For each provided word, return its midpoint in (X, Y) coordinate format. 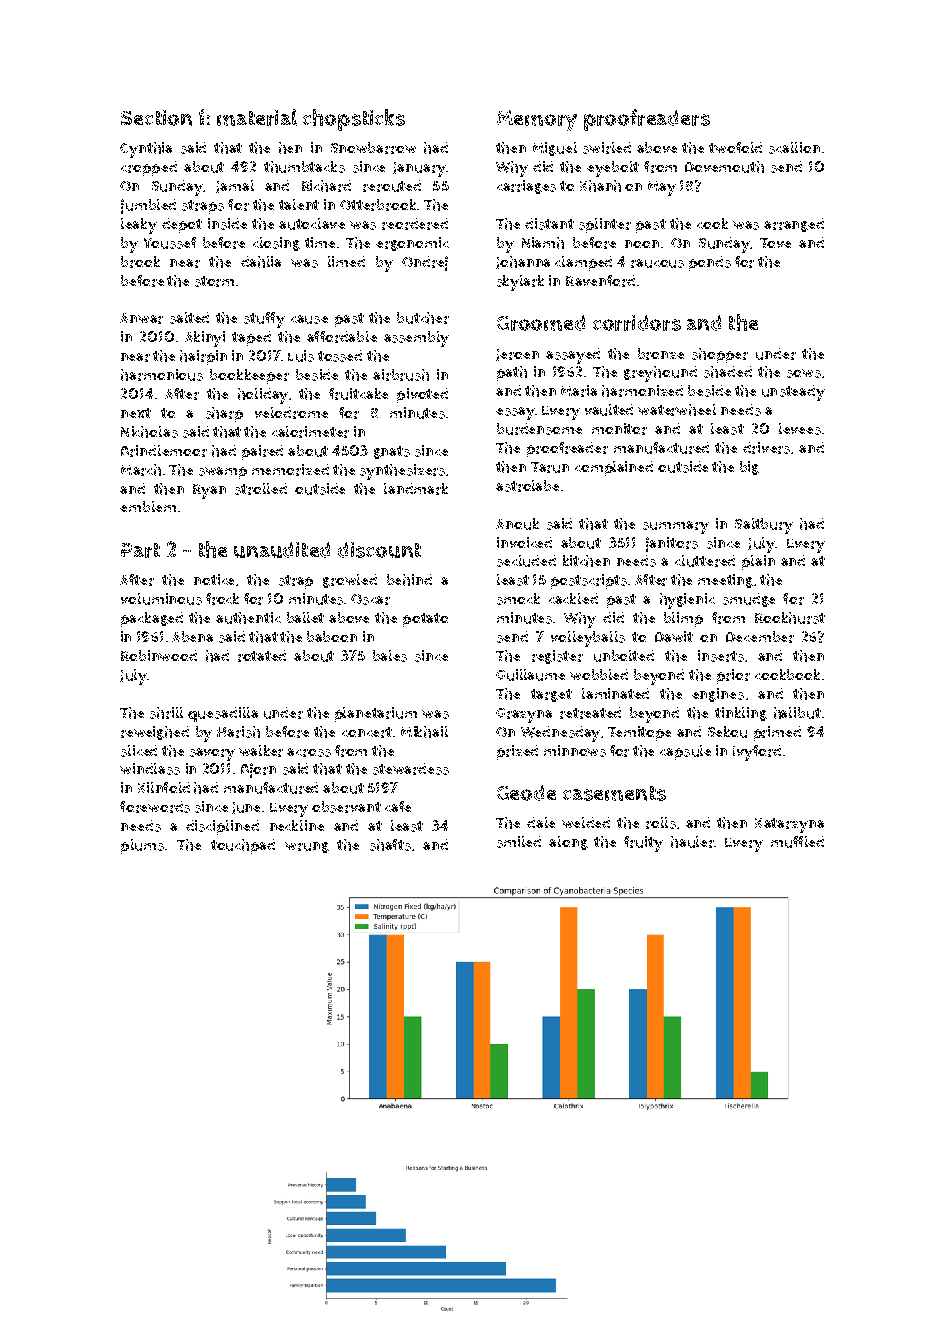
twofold (735, 147)
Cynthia (146, 150)
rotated (262, 656)
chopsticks (354, 120)
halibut (797, 713)
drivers (766, 448)
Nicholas (149, 432)
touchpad (243, 846)
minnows (575, 751)
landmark (416, 489)
